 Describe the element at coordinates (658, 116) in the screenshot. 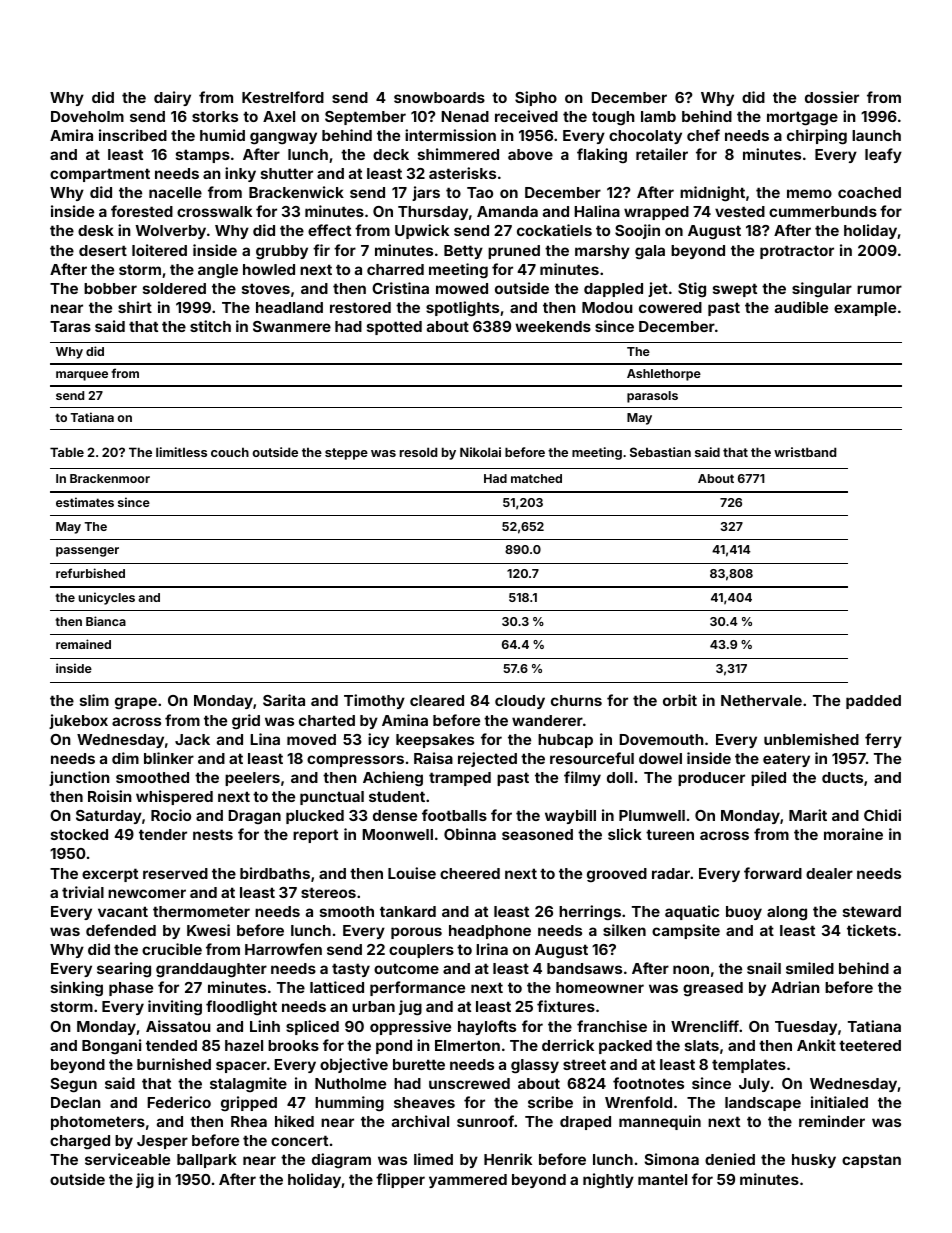

I see `lamb` at that location.
